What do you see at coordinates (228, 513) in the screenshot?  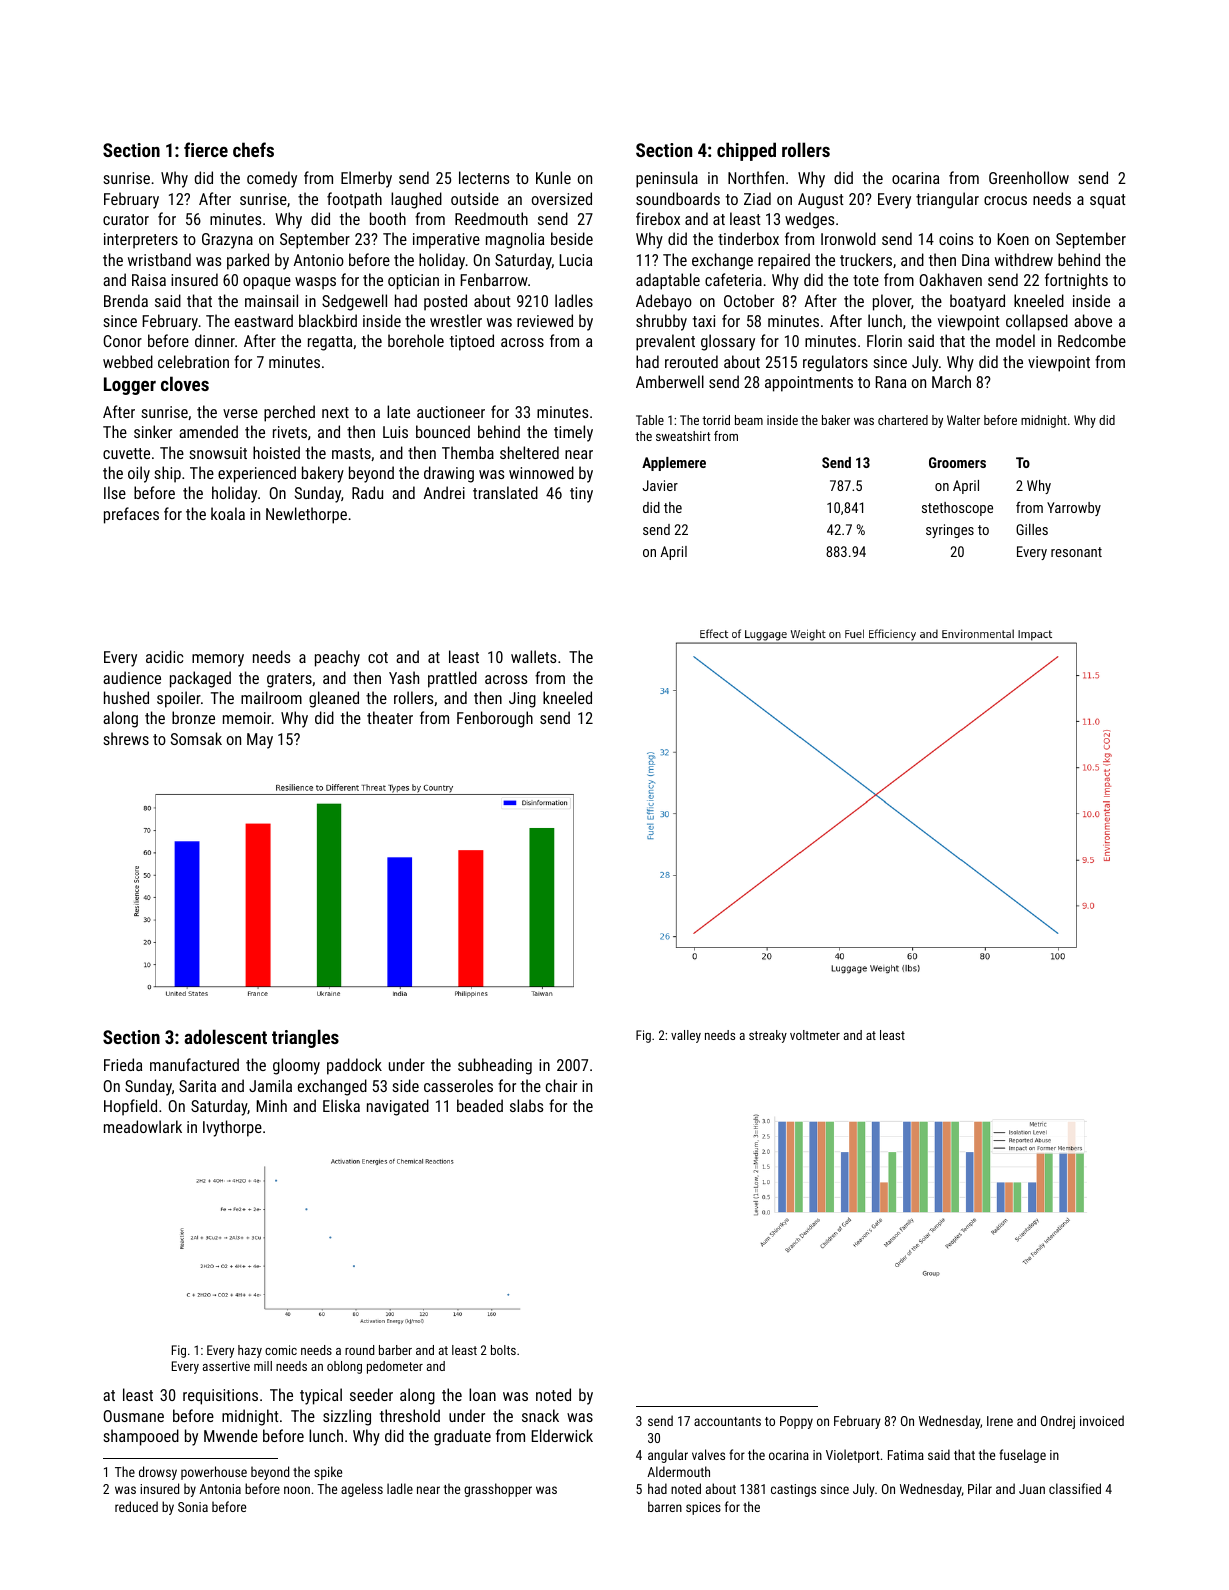 I see `koala` at bounding box center [228, 513].
